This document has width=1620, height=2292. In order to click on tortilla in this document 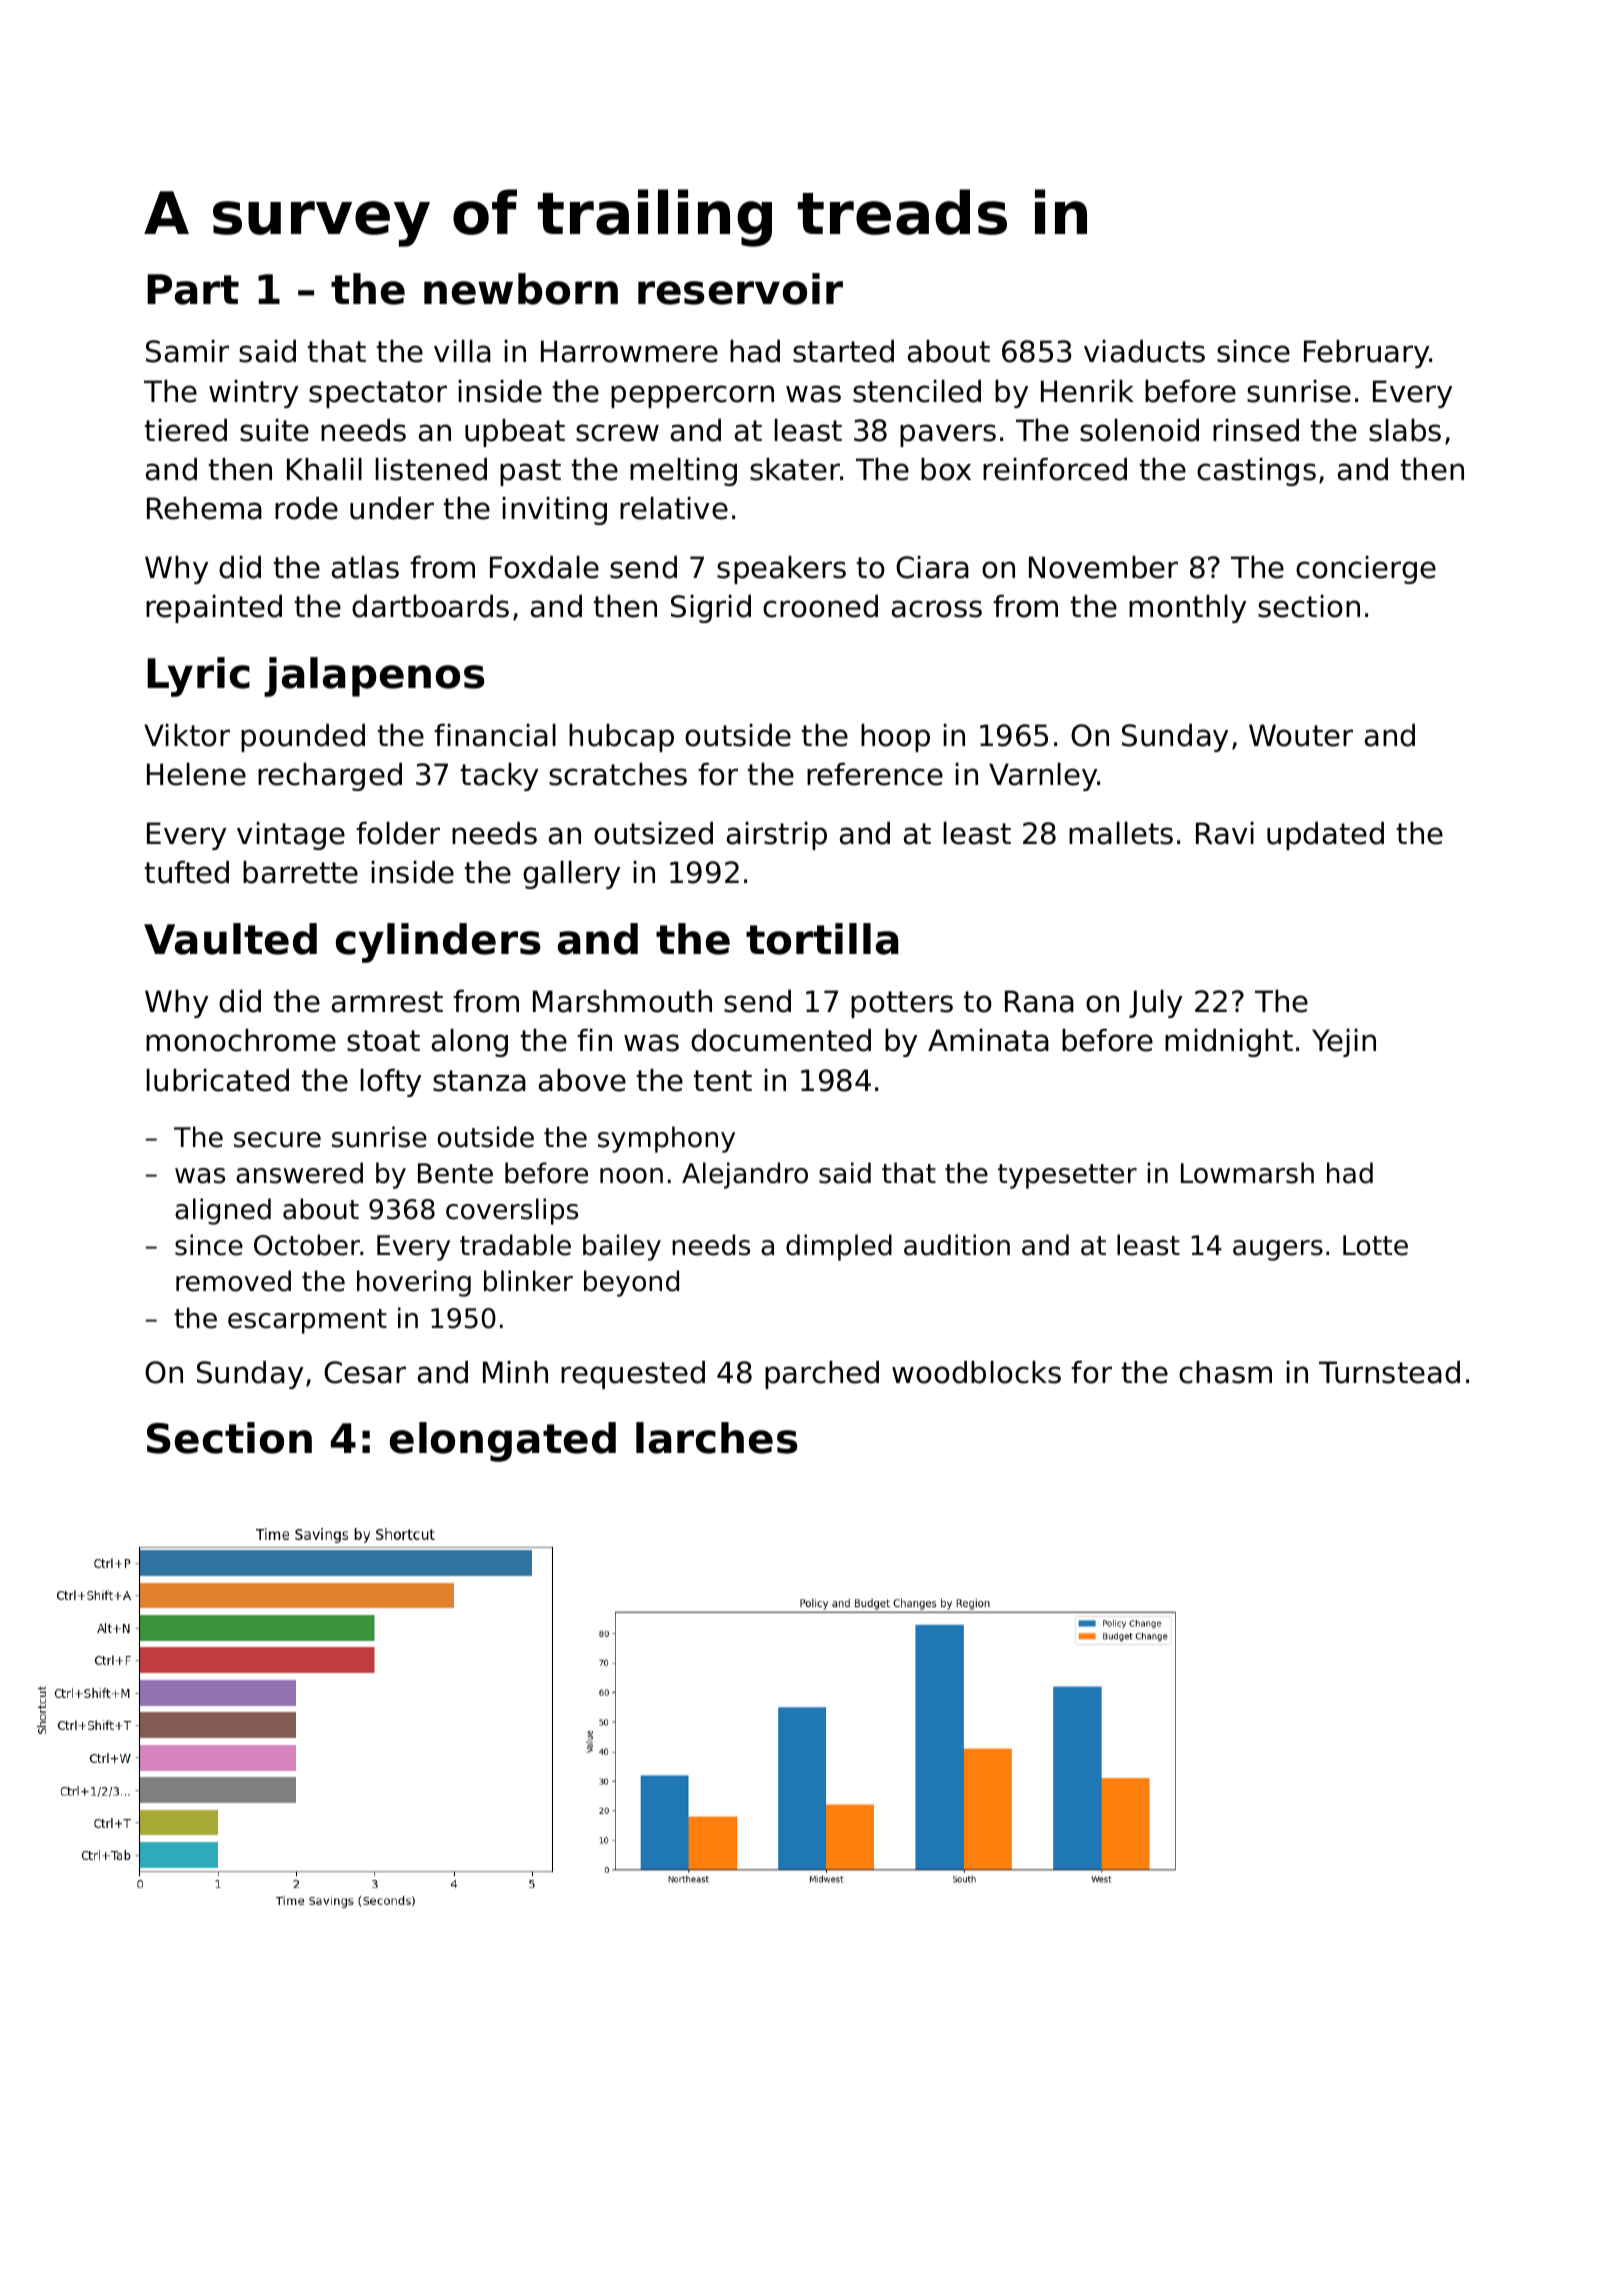, I will do `click(822, 939)`.
